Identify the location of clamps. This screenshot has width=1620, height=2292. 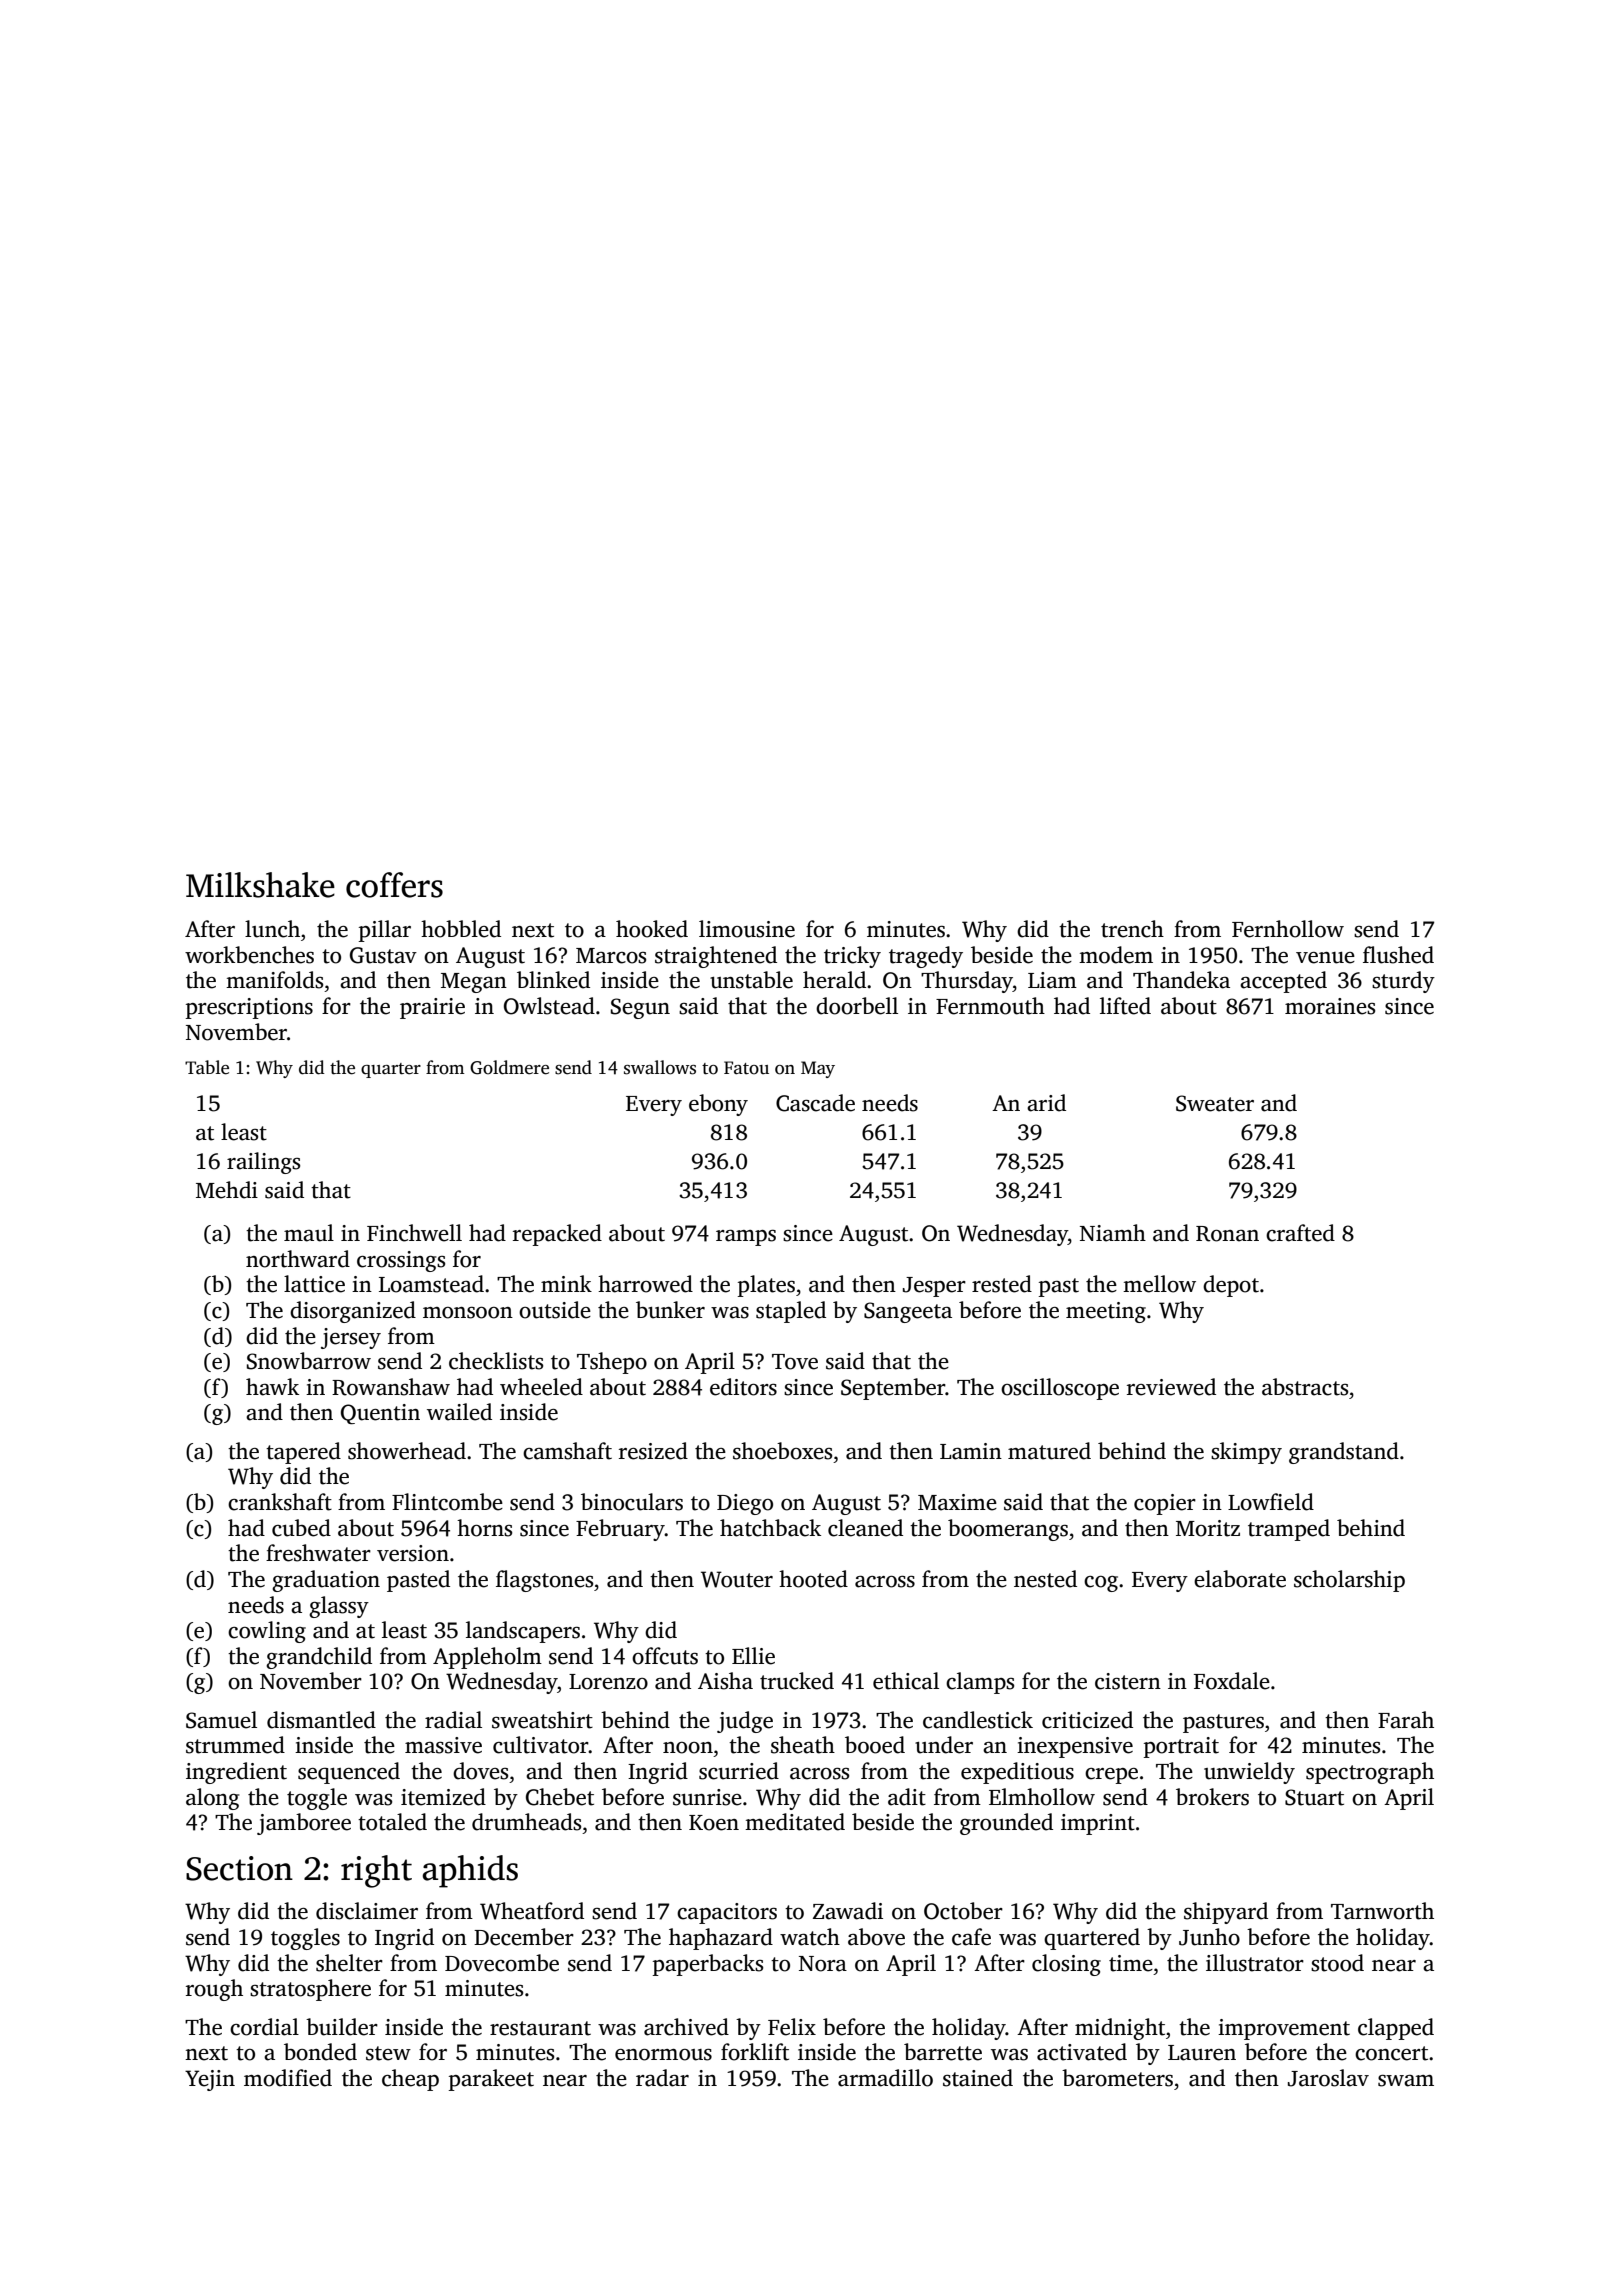
(980, 1683).
